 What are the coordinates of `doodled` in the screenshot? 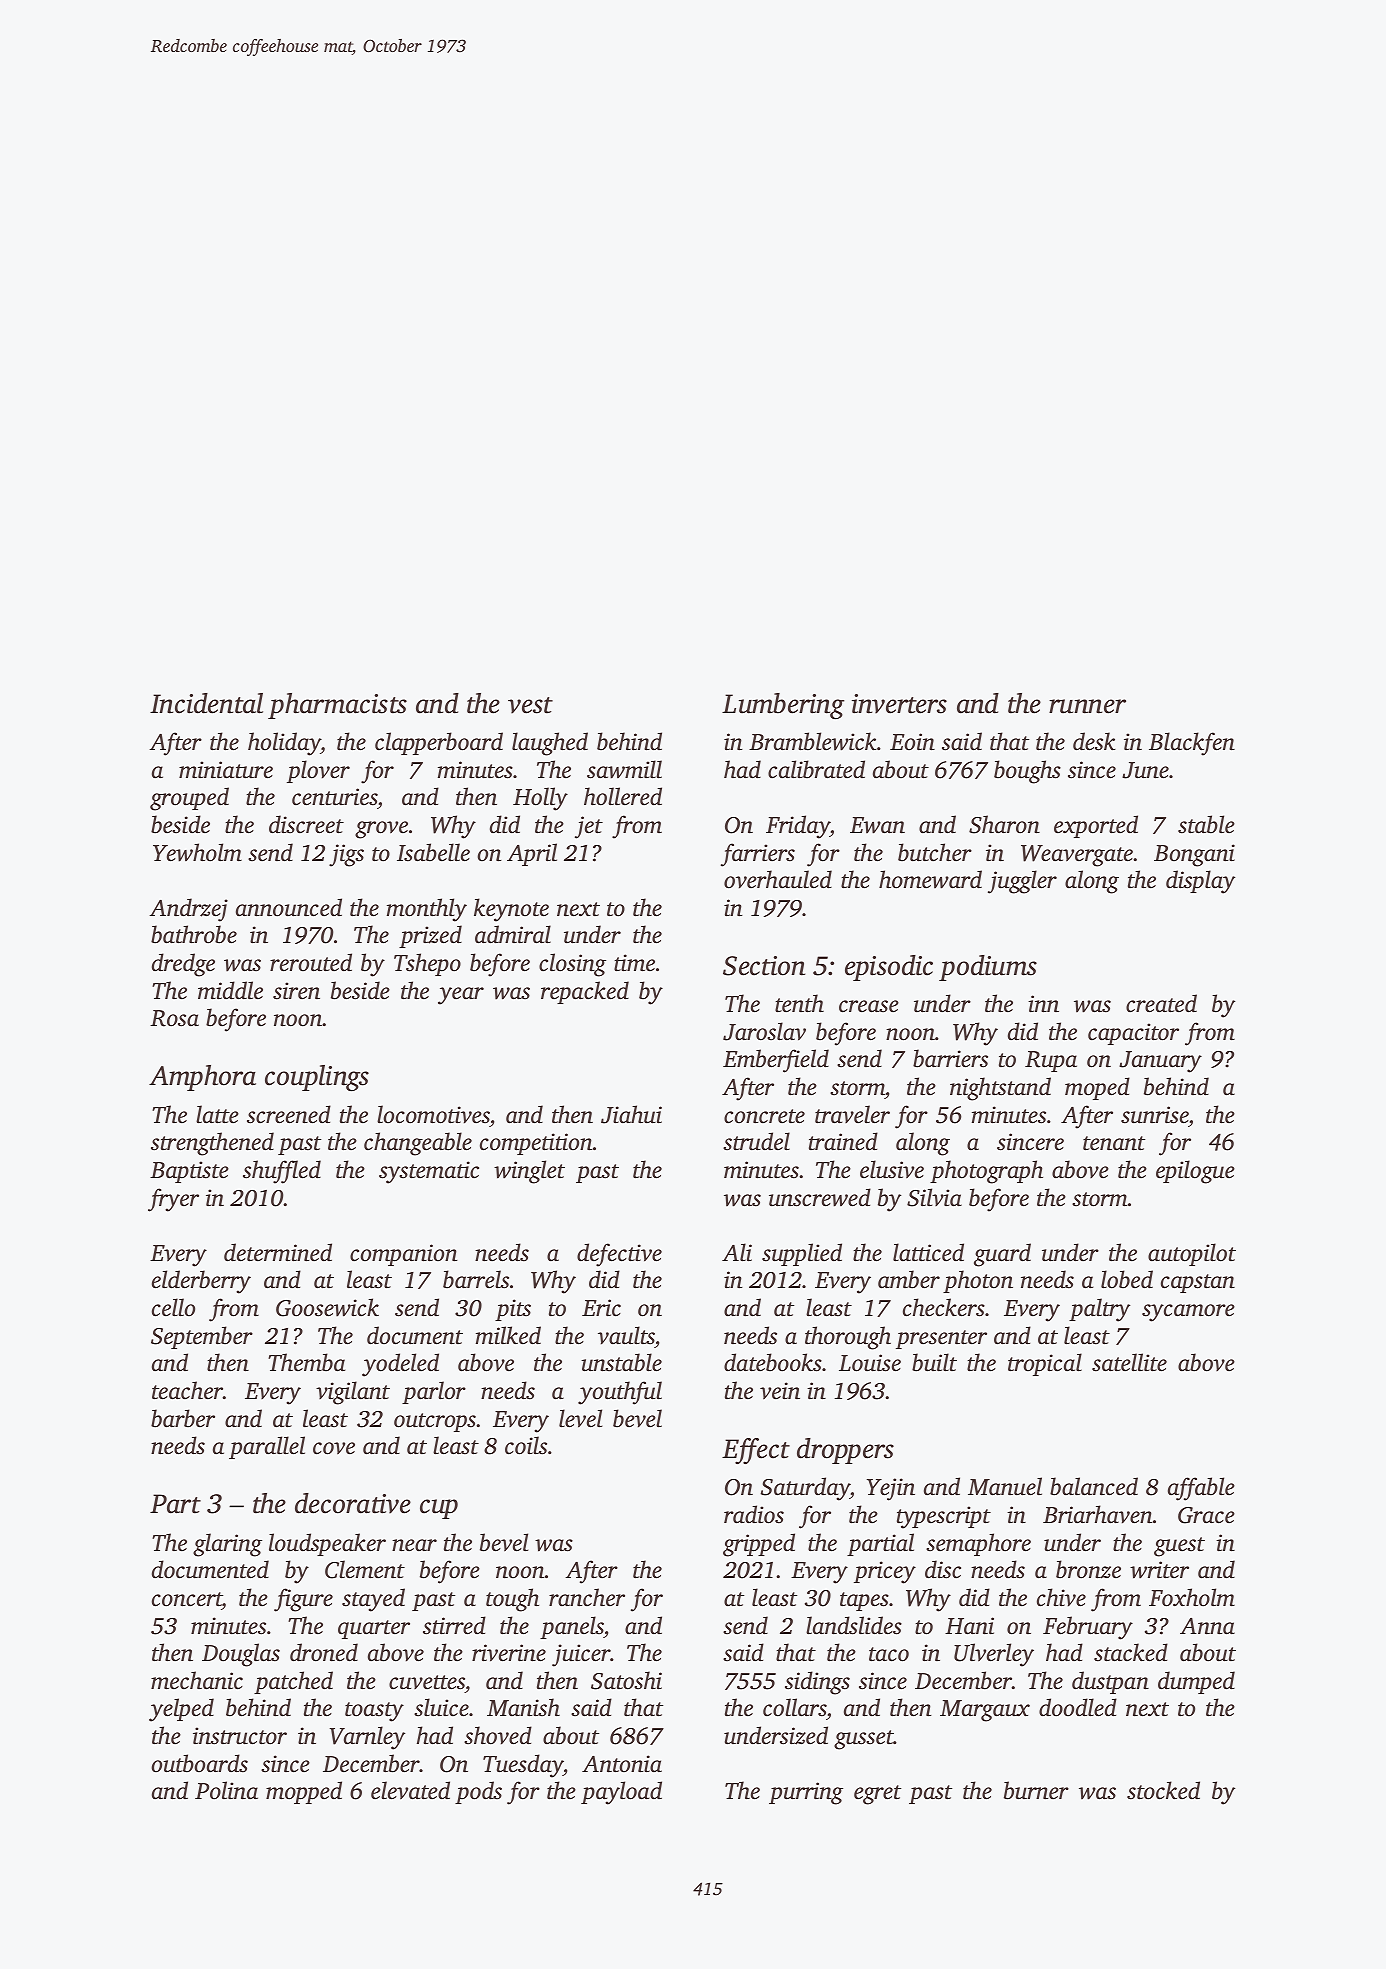 It's located at (1078, 1707).
